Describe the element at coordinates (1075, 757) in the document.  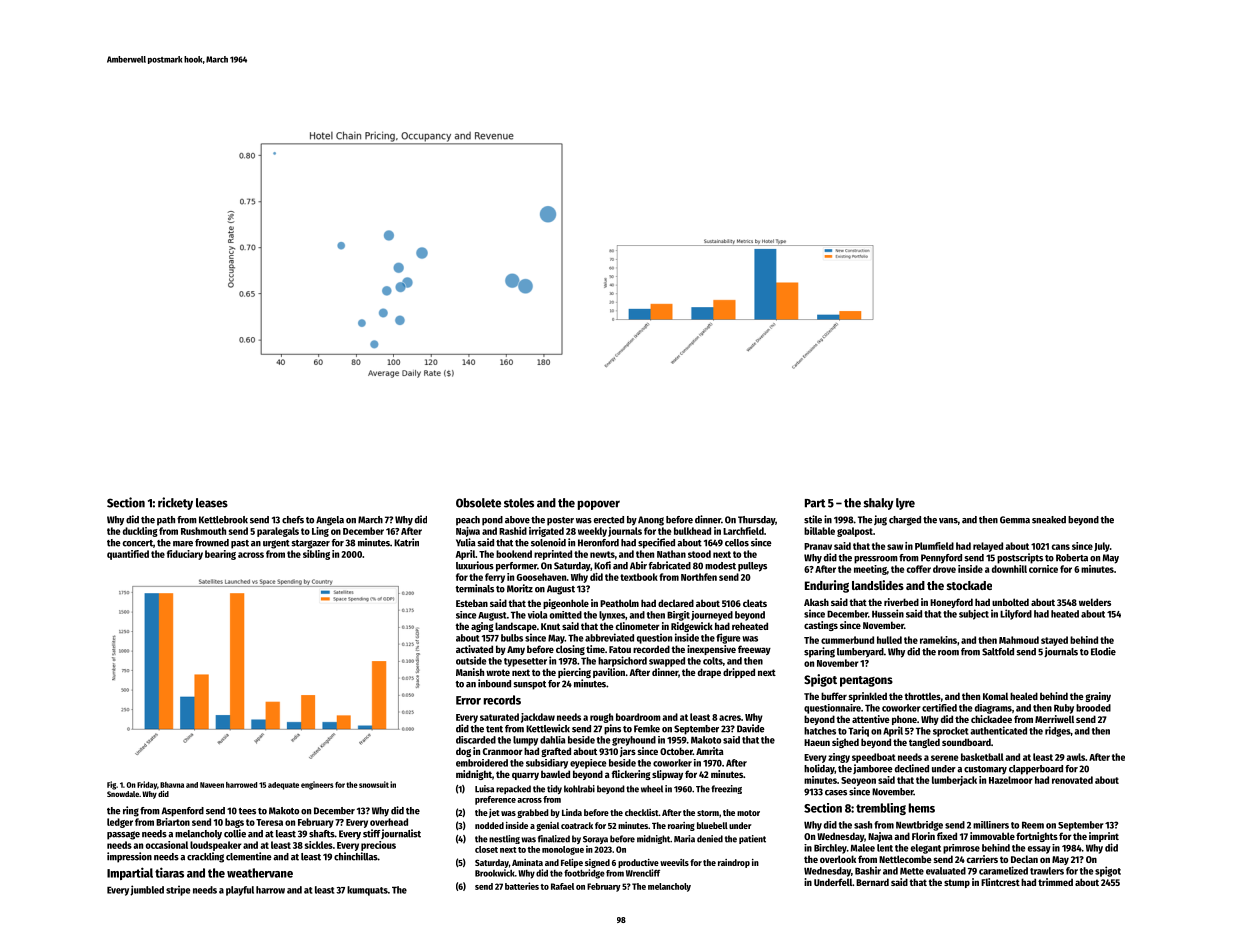
I see `awls` at that location.
